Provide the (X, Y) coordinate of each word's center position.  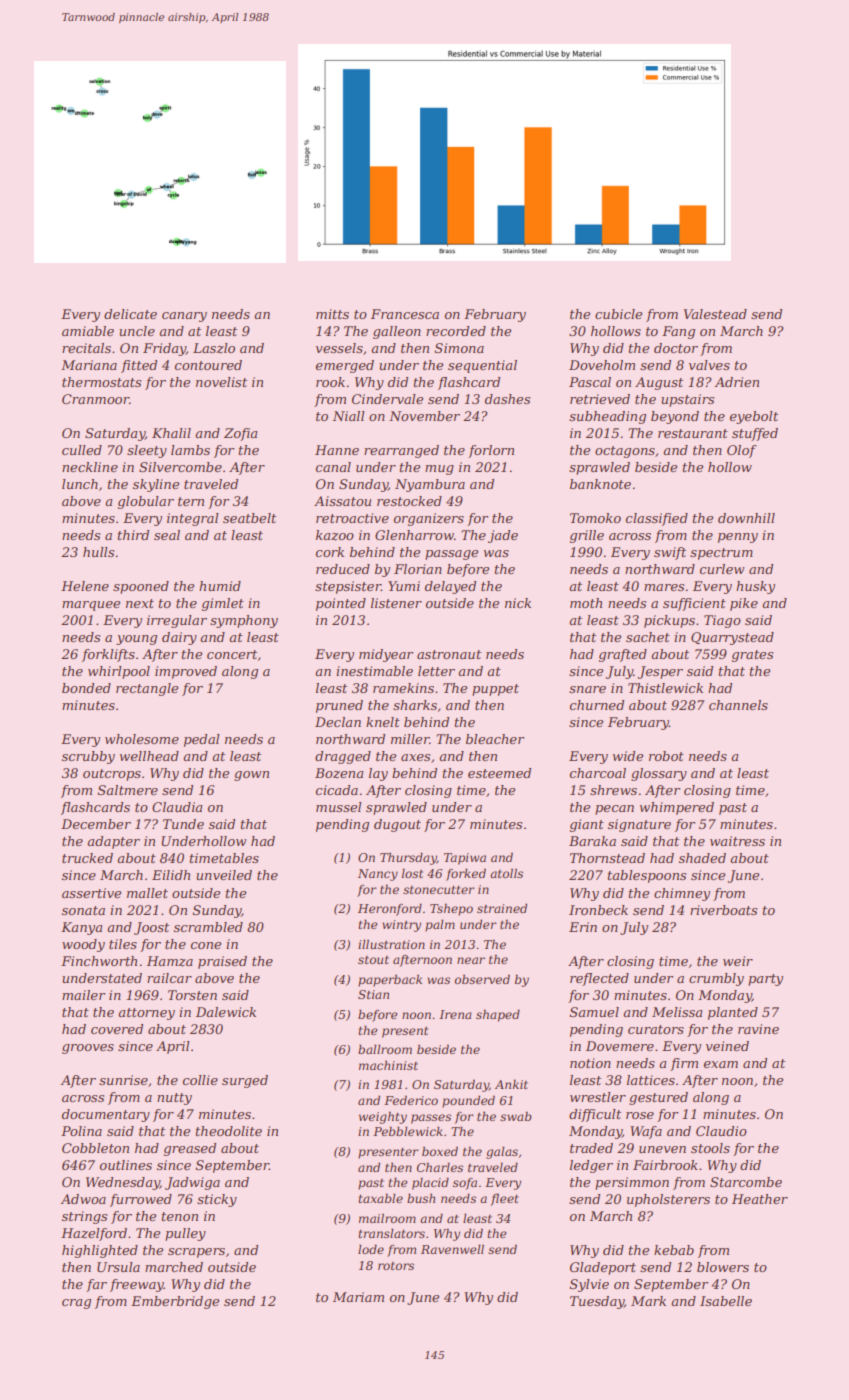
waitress (737, 841)
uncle (137, 331)
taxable (380, 1198)
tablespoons (647, 876)
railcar (169, 978)
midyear (386, 655)
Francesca (405, 314)
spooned (141, 587)
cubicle (618, 314)
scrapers (196, 1253)
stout (373, 960)
